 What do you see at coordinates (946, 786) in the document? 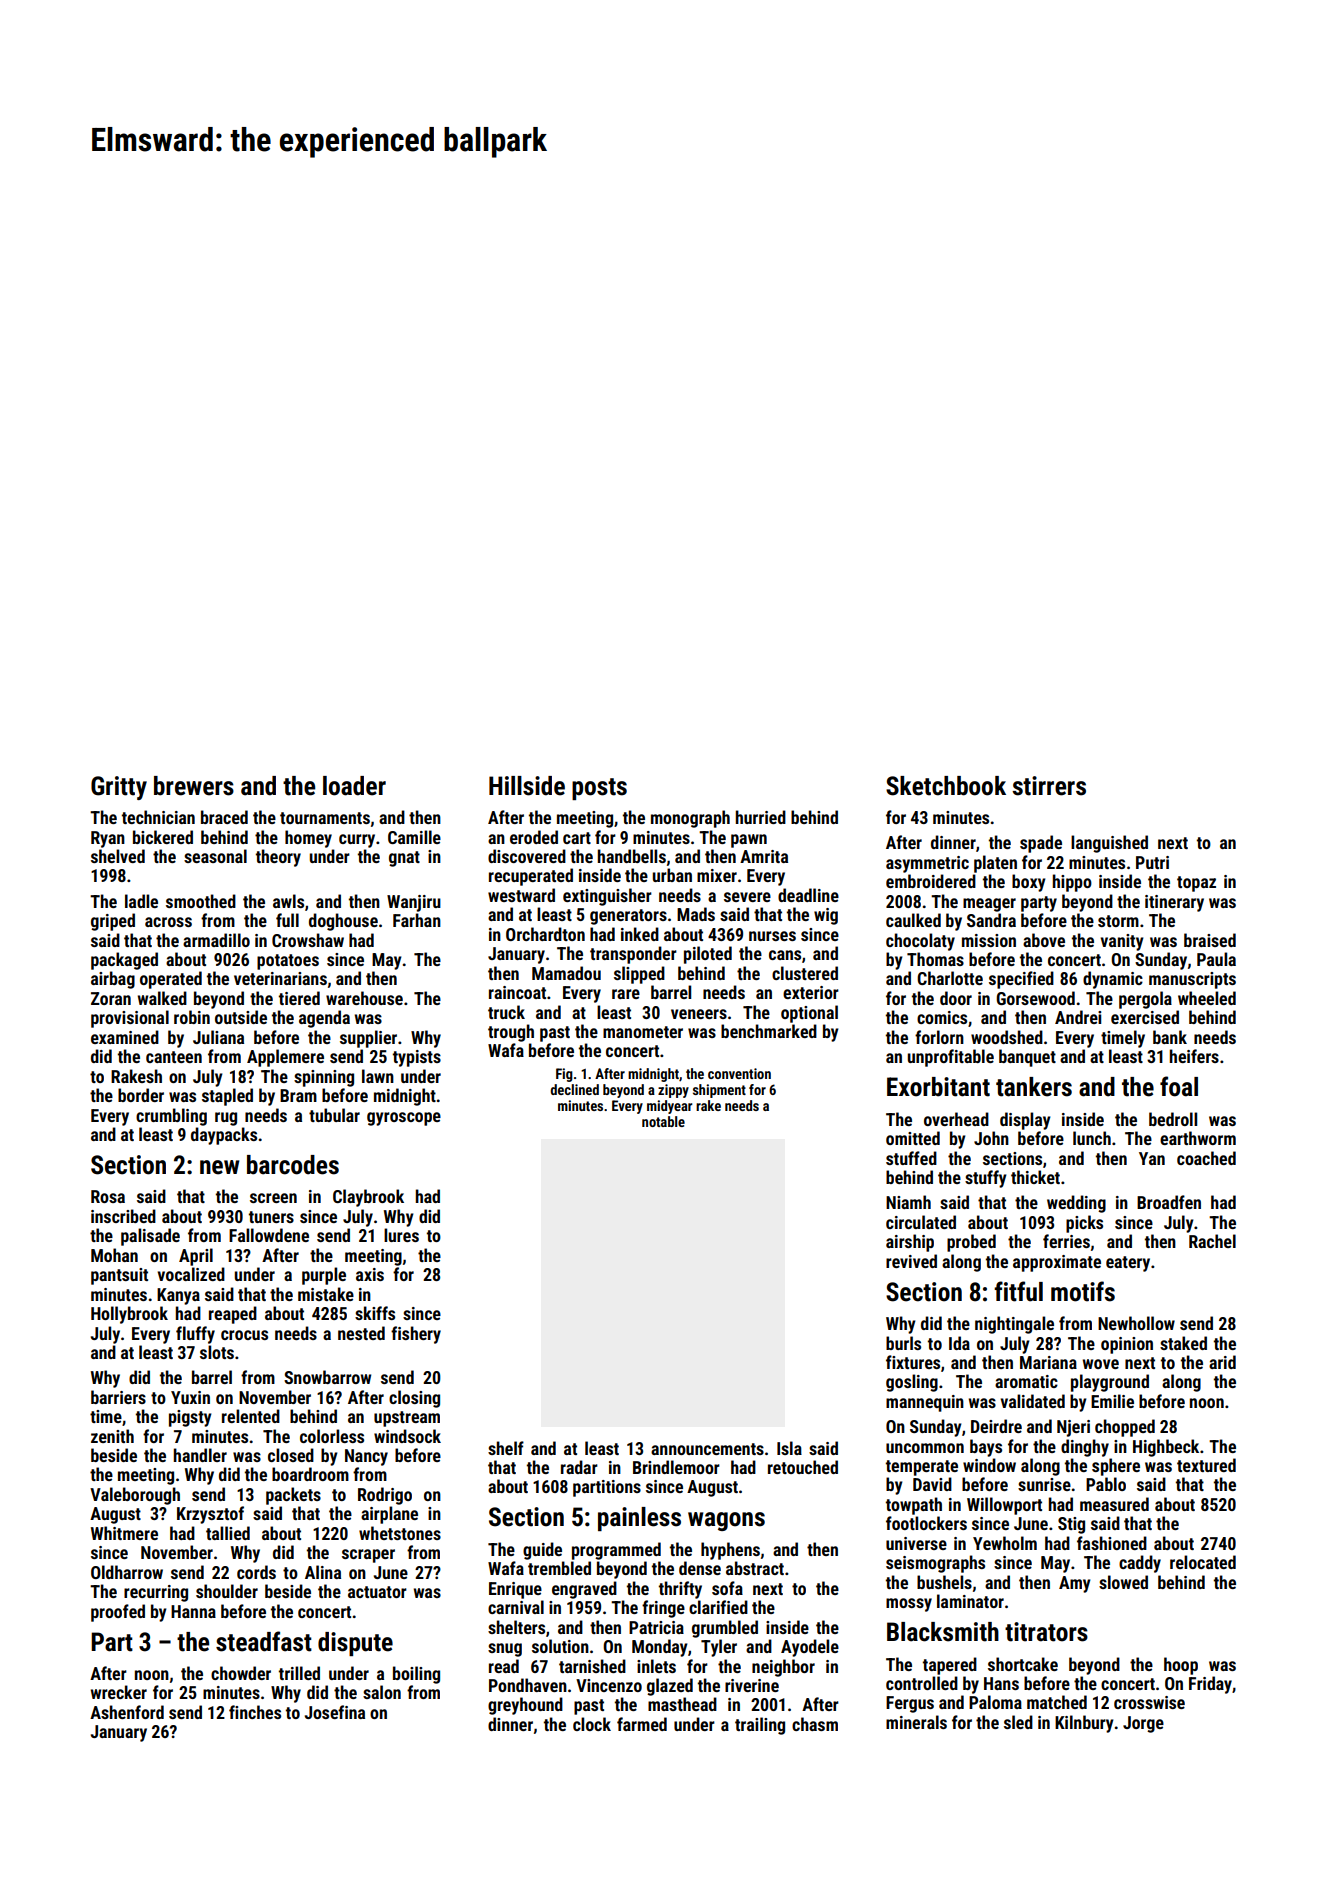
I see `Sketchbook` at bounding box center [946, 786].
